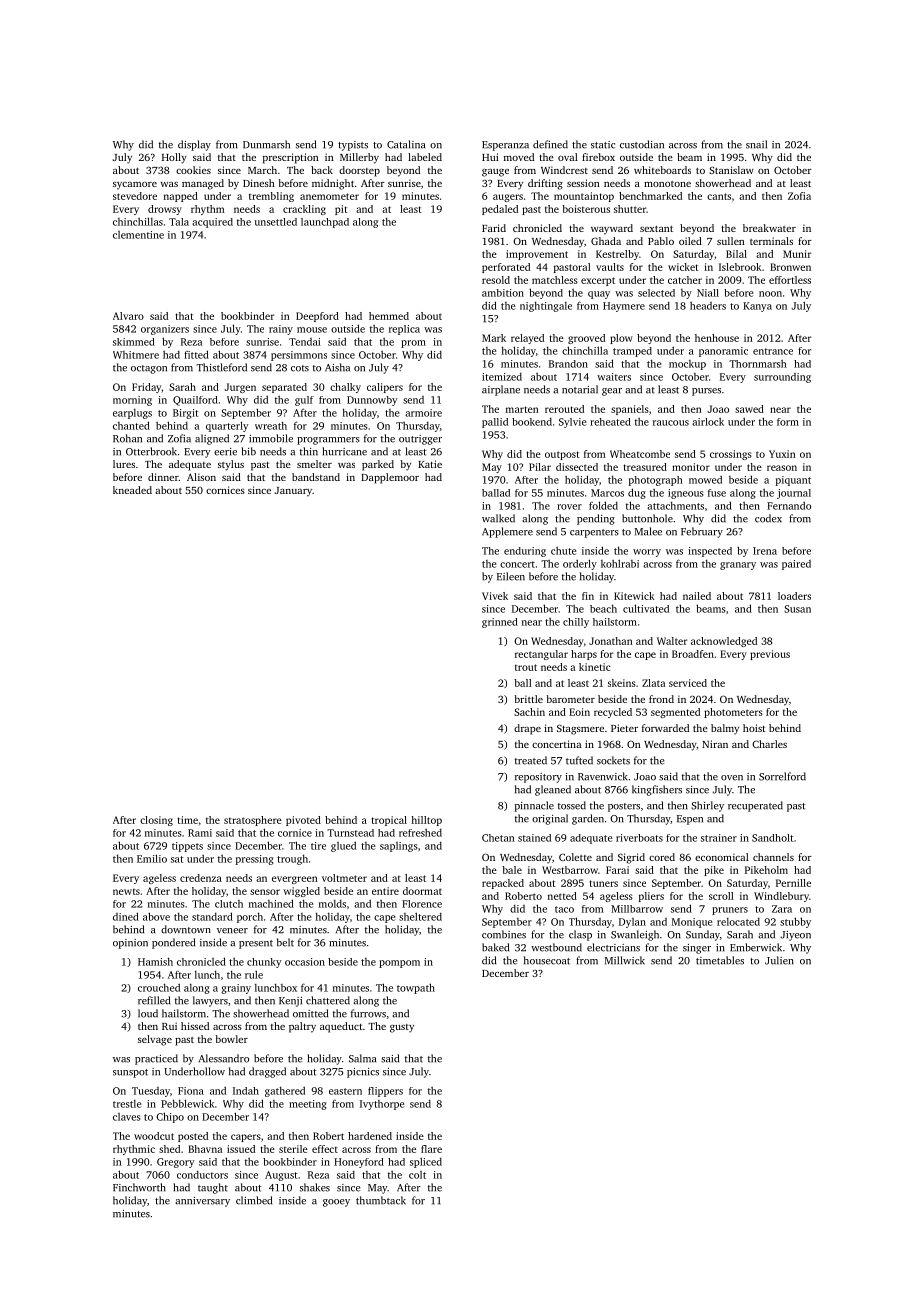  I want to click on colt, so click(417, 1175).
